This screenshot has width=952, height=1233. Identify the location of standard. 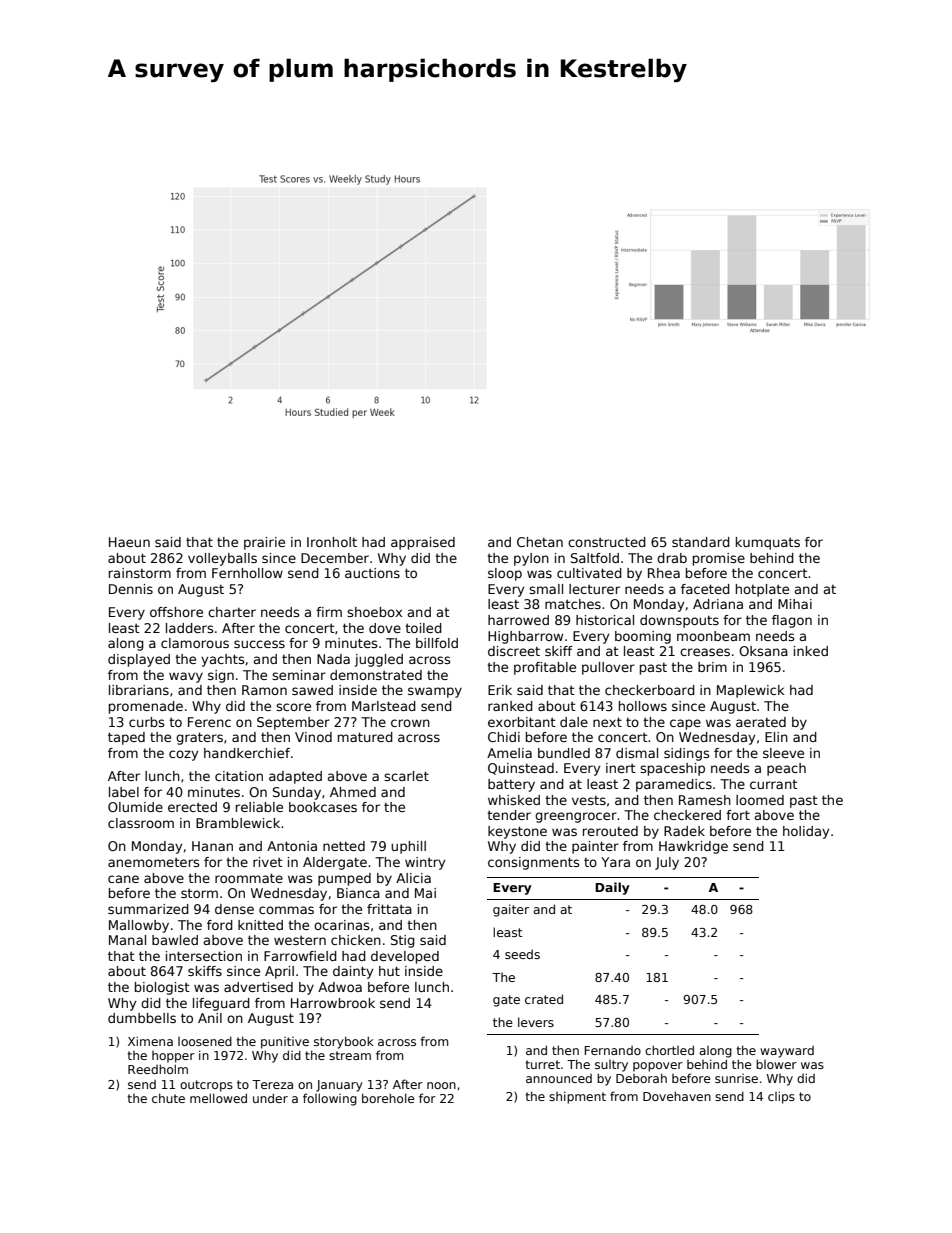
(701, 542).
